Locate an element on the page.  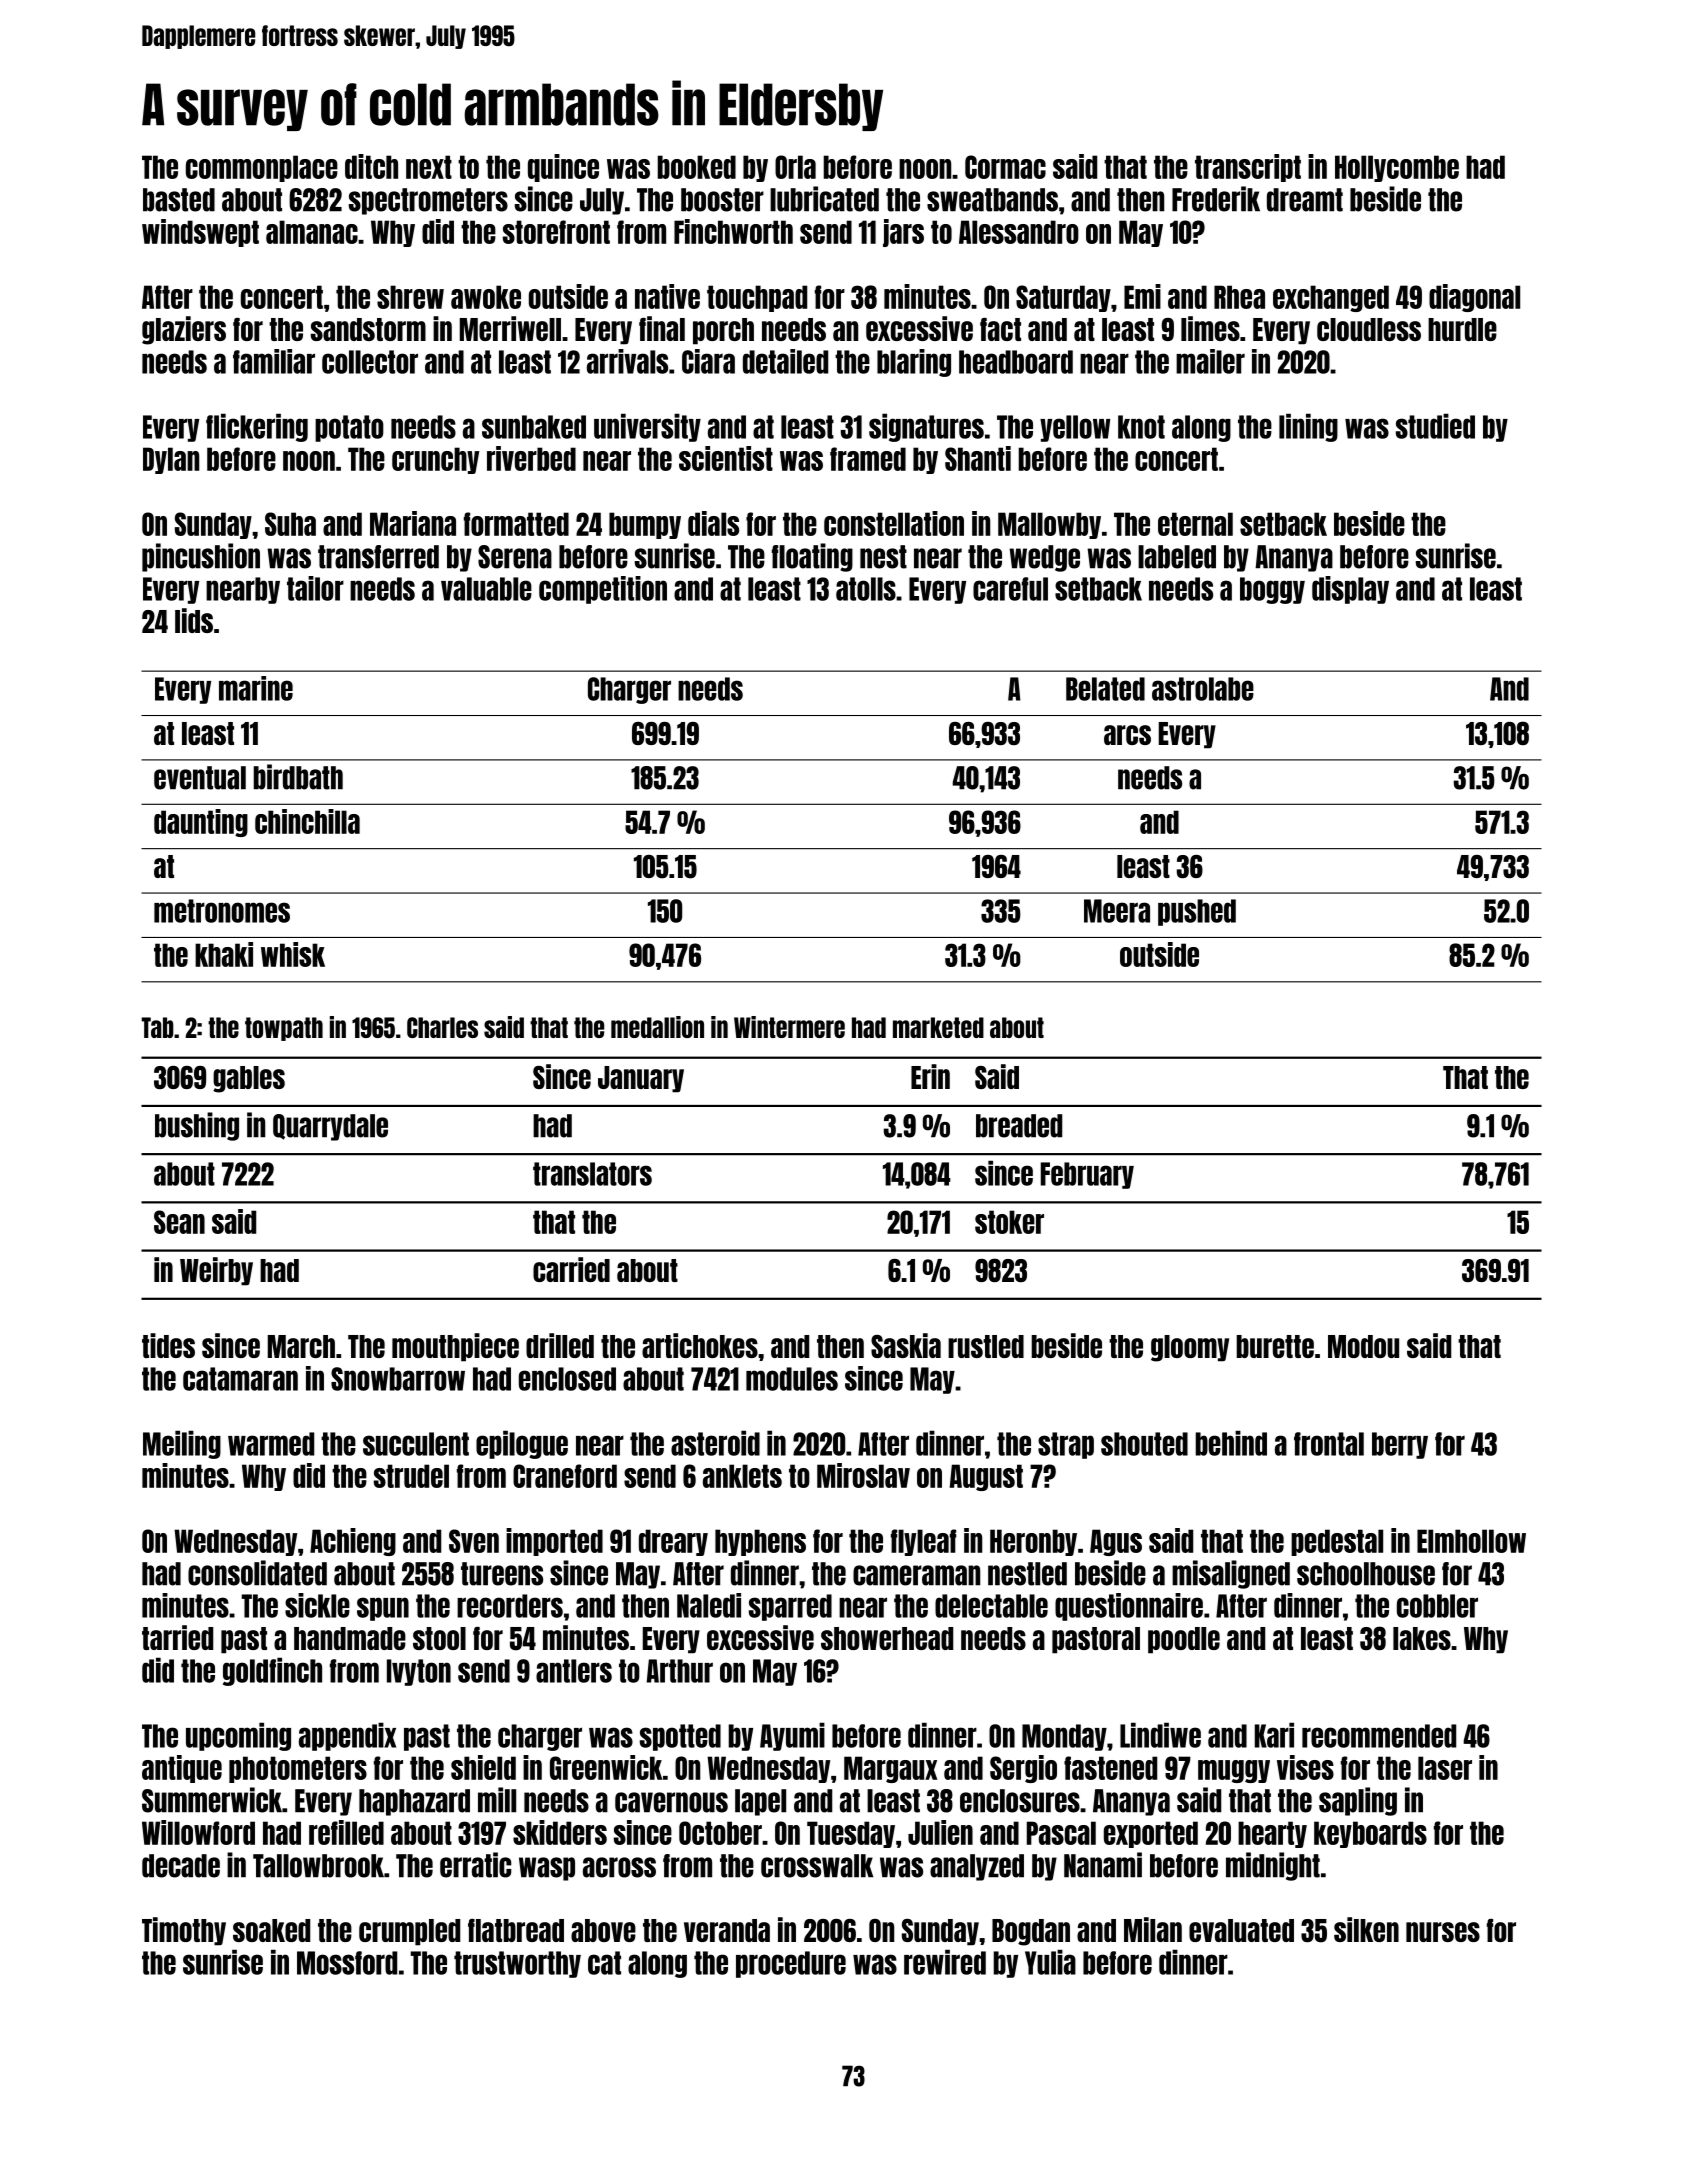
pushed is located at coordinates (1197, 912).
